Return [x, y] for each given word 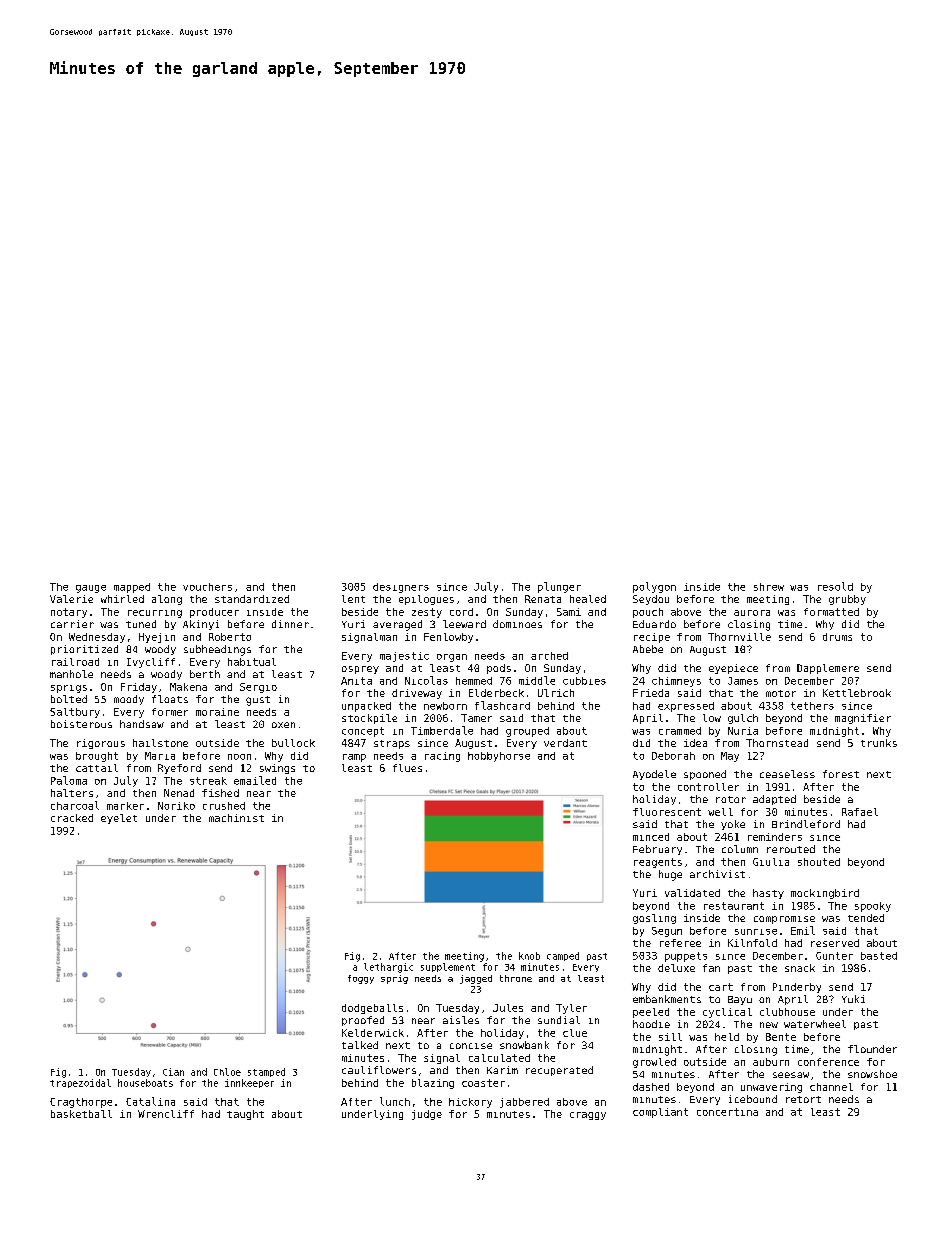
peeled [651, 1013]
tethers [812, 706]
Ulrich [556, 693]
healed [588, 599]
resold [835, 586]
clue [575, 1033]
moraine [217, 712]
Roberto [230, 637]
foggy [361, 979]
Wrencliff [166, 1114]
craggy [588, 1116]
